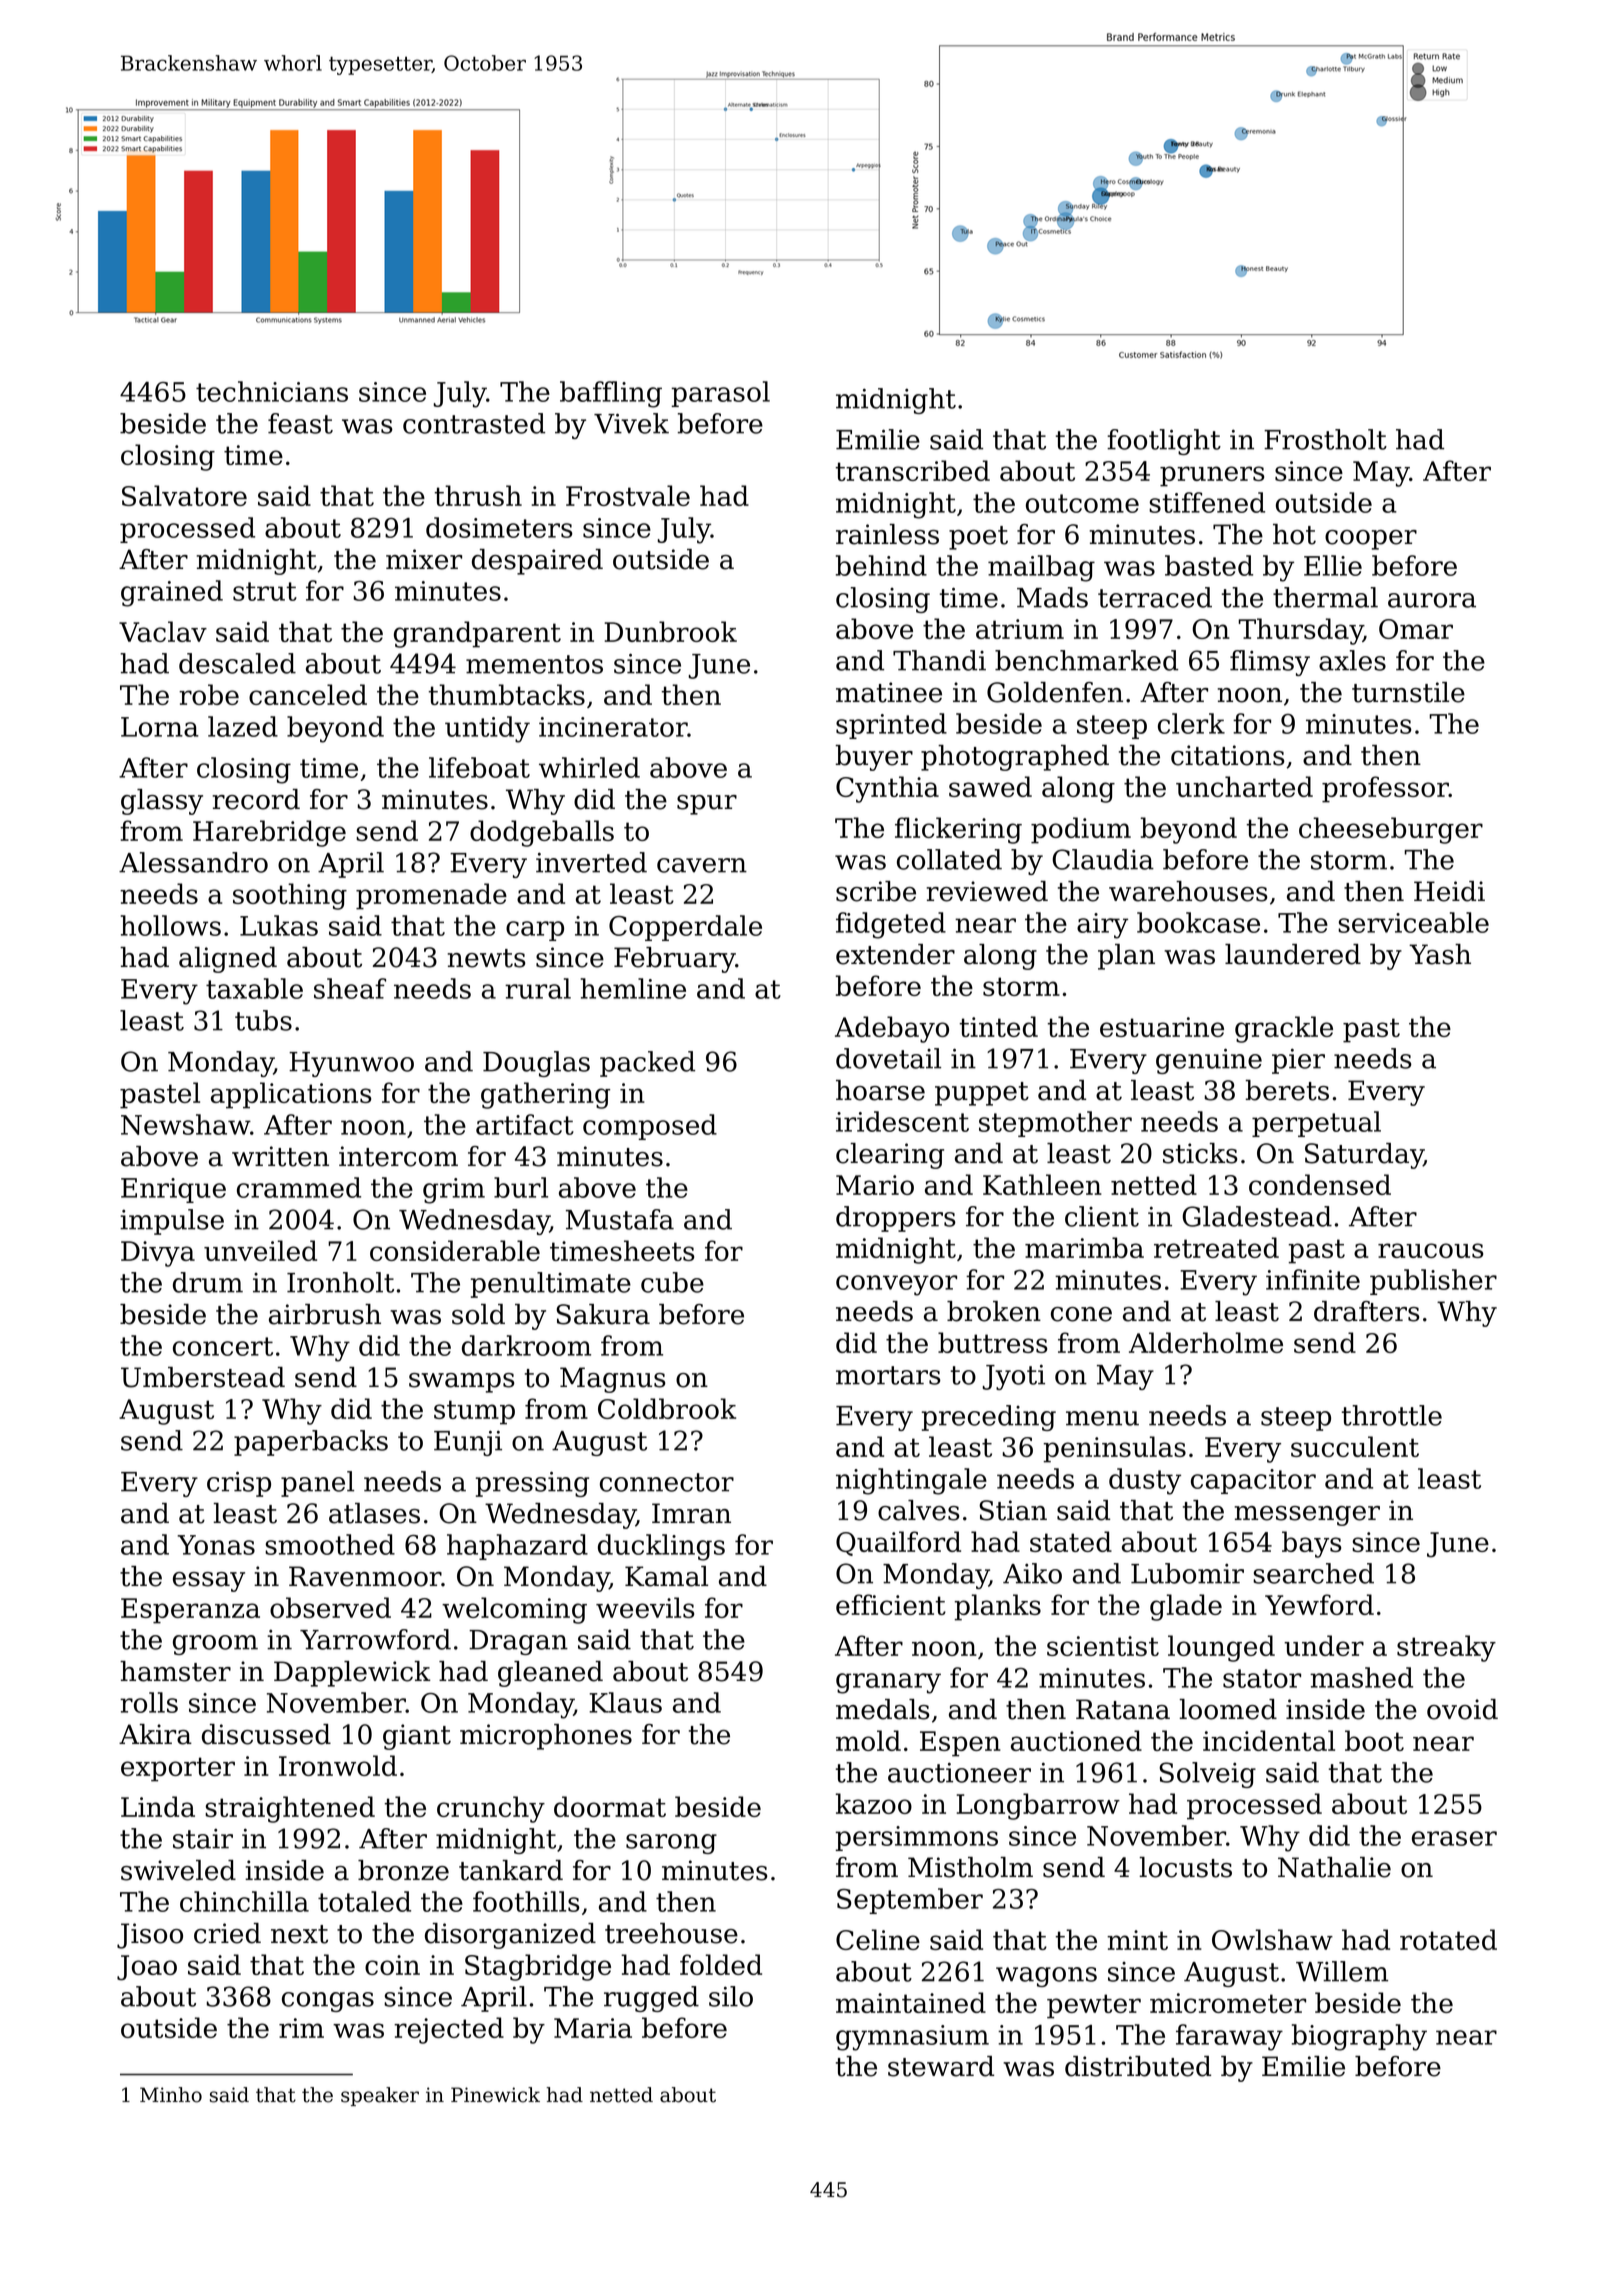 Image resolution: width=1620 pixels, height=2292 pixels. Describe the element at coordinates (645, 1607) in the screenshot. I see `weevils` at that location.
